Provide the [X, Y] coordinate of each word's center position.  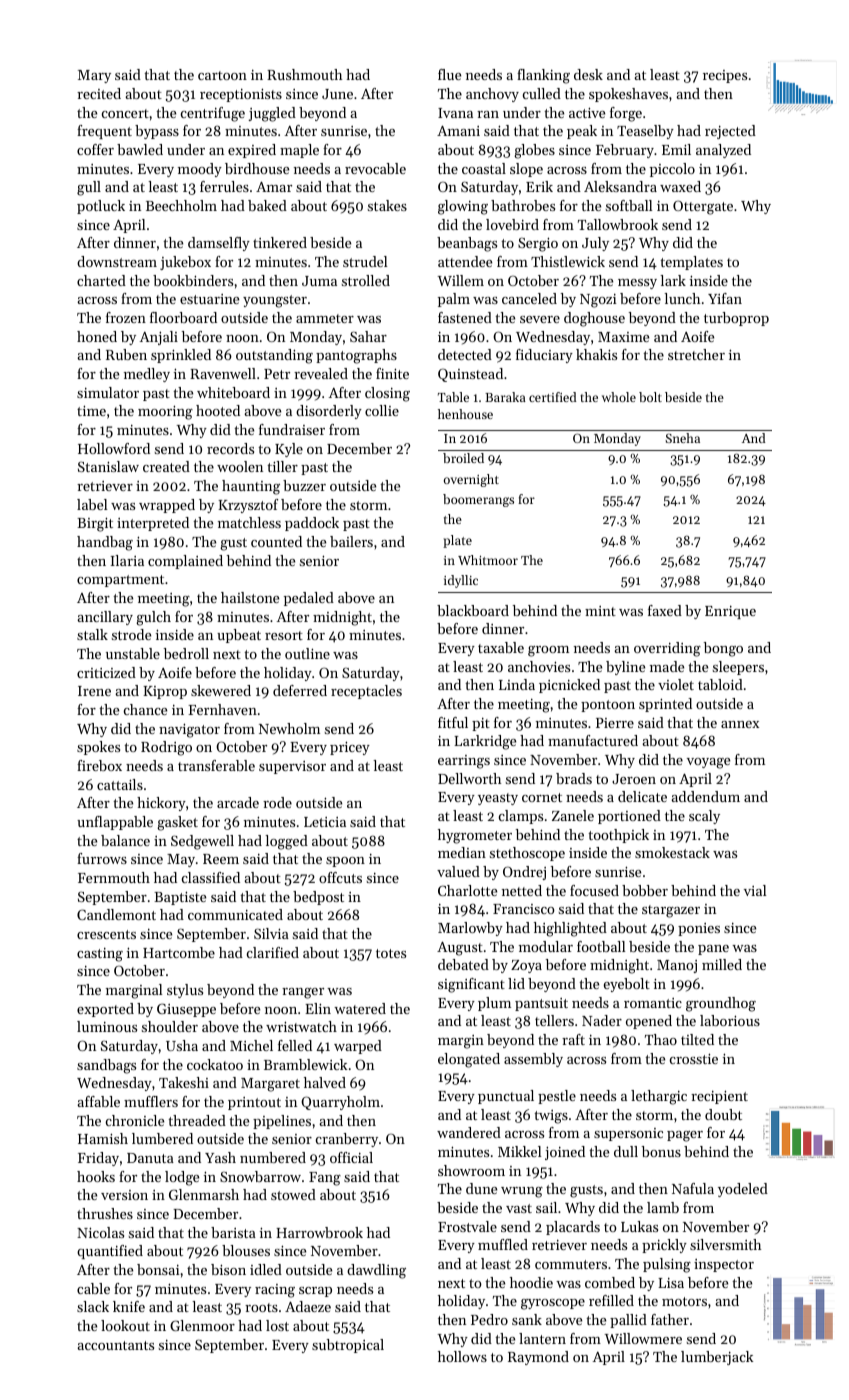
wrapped [167, 506]
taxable [501, 647]
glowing [463, 207]
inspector [724, 1265]
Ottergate [703, 207]
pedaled [309, 599]
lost [277, 1325]
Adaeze [308, 1306]
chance [145, 709]
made [667, 666]
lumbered [162, 1138]
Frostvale [467, 1226]
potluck [101, 207]
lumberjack [717, 1358]
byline [625, 668]
